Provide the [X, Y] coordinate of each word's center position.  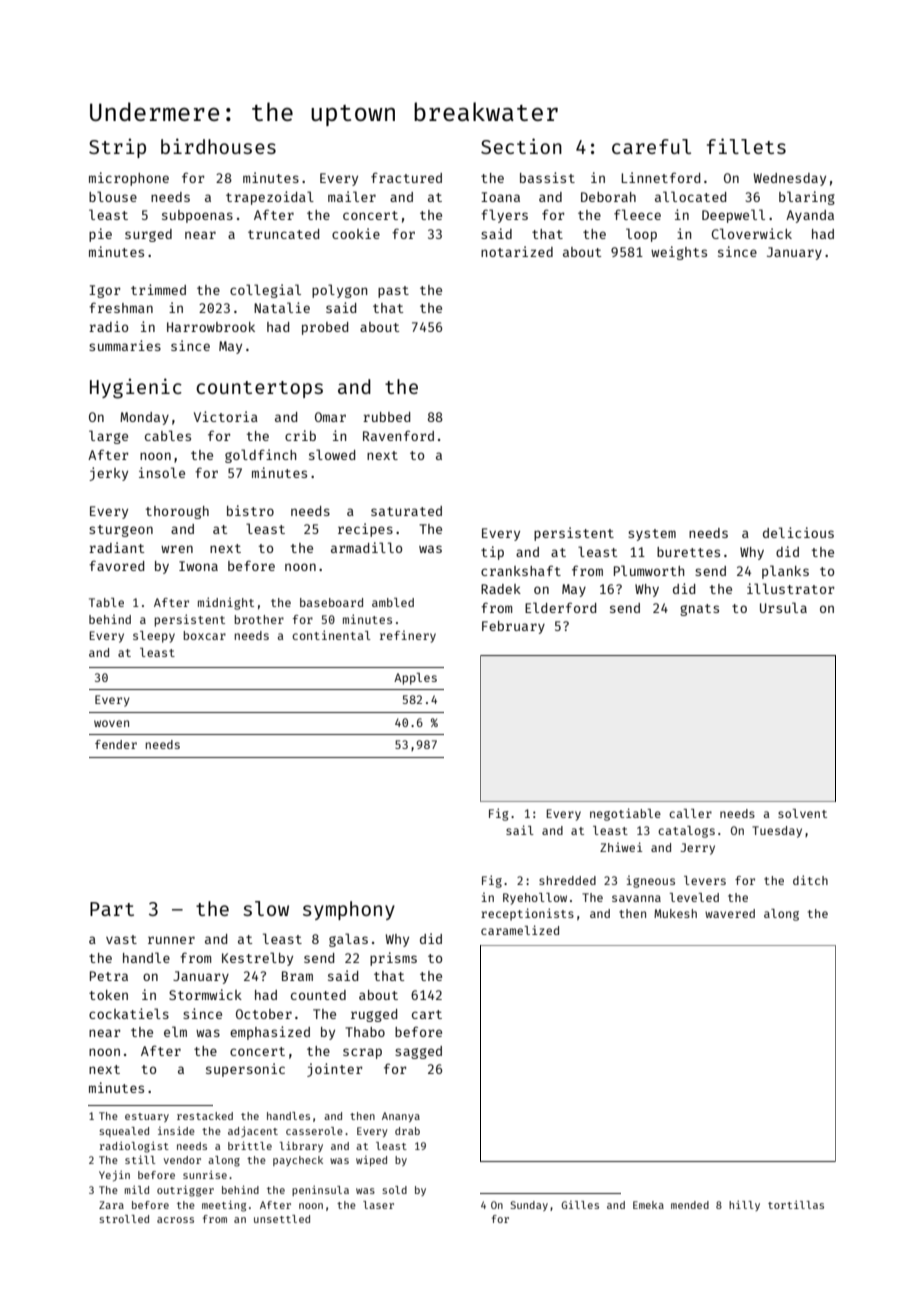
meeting [224, 1206]
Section [521, 146]
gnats [699, 610]
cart [427, 1014]
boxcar [205, 635]
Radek [501, 589]
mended [690, 1205]
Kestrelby [257, 959]
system [652, 535]
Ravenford [398, 435]
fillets [746, 146]
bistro [250, 510]
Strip [117, 148]
